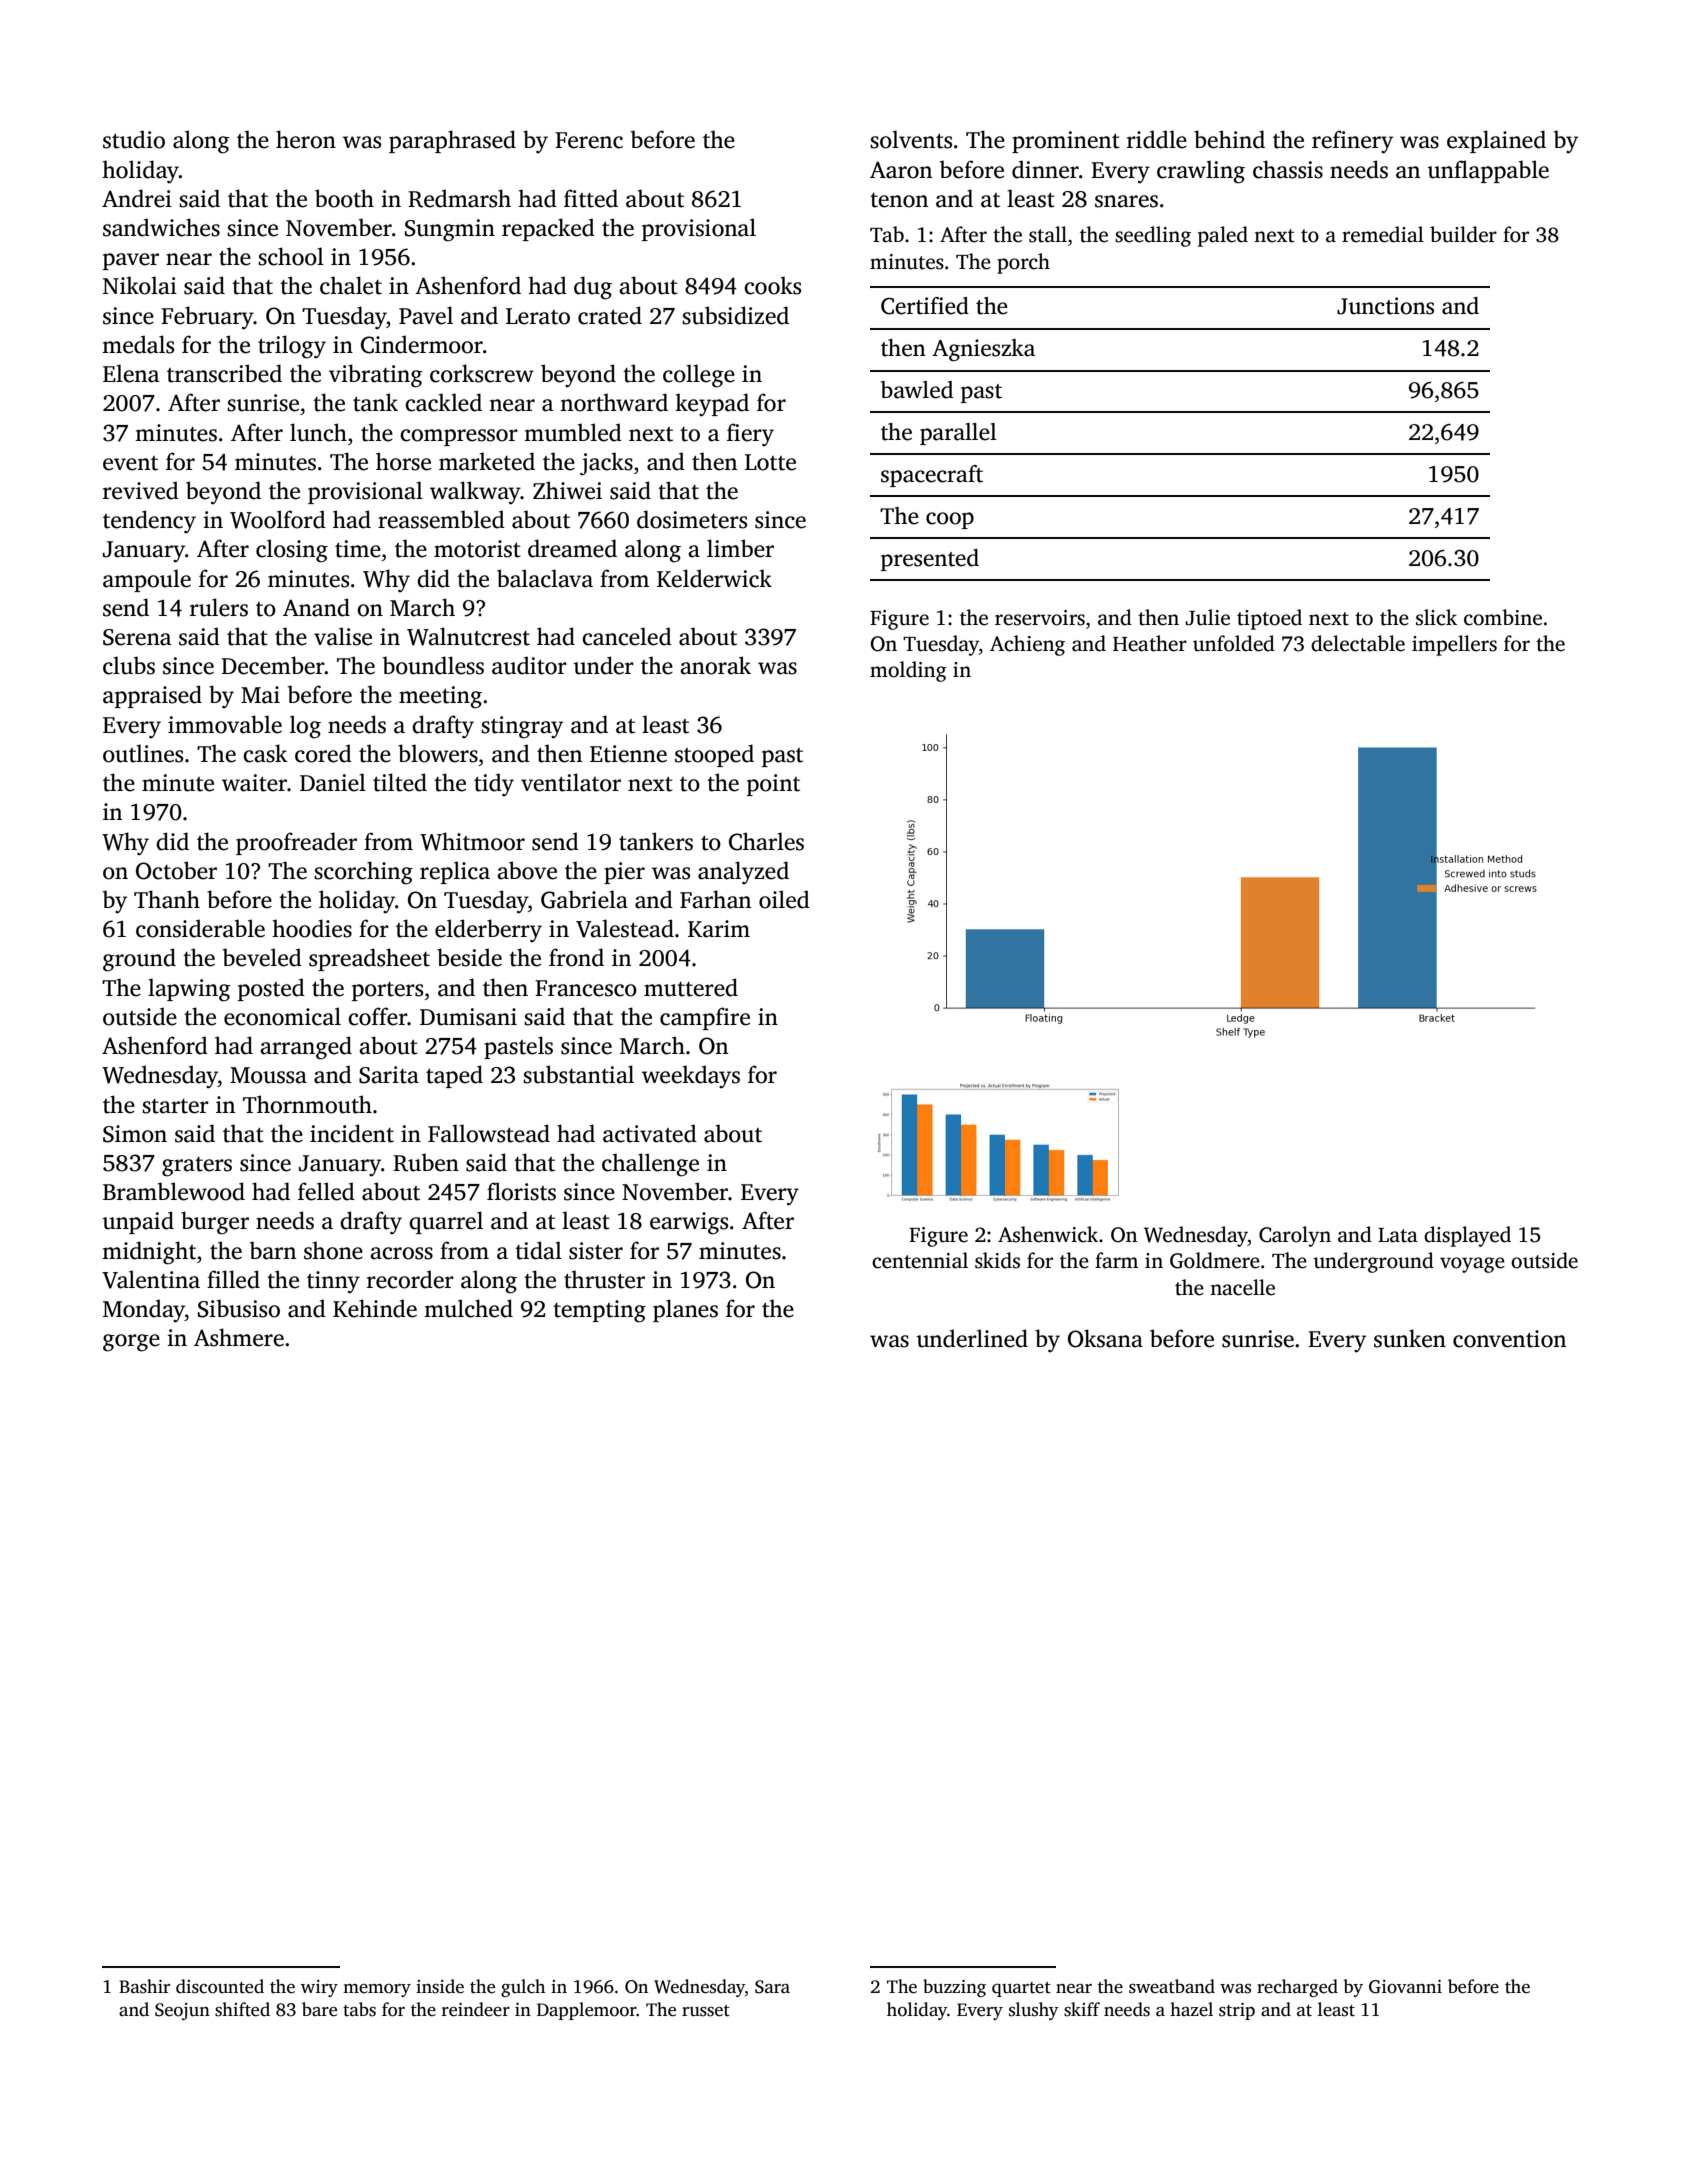 This document has width=1683, height=2178. I want to click on studio, so click(134, 139).
